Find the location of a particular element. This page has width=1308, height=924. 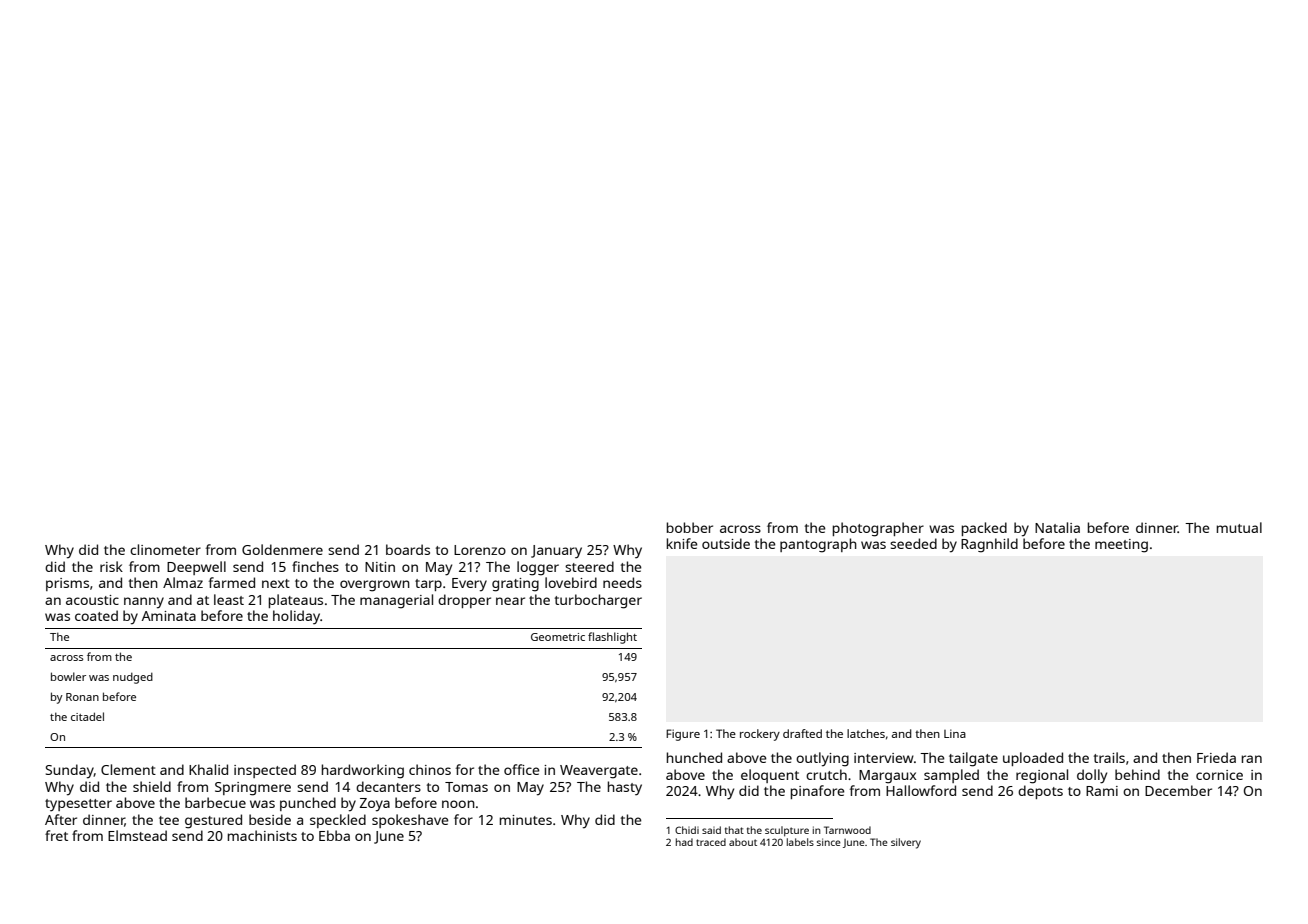

Sunday is located at coordinates (70, 771).
